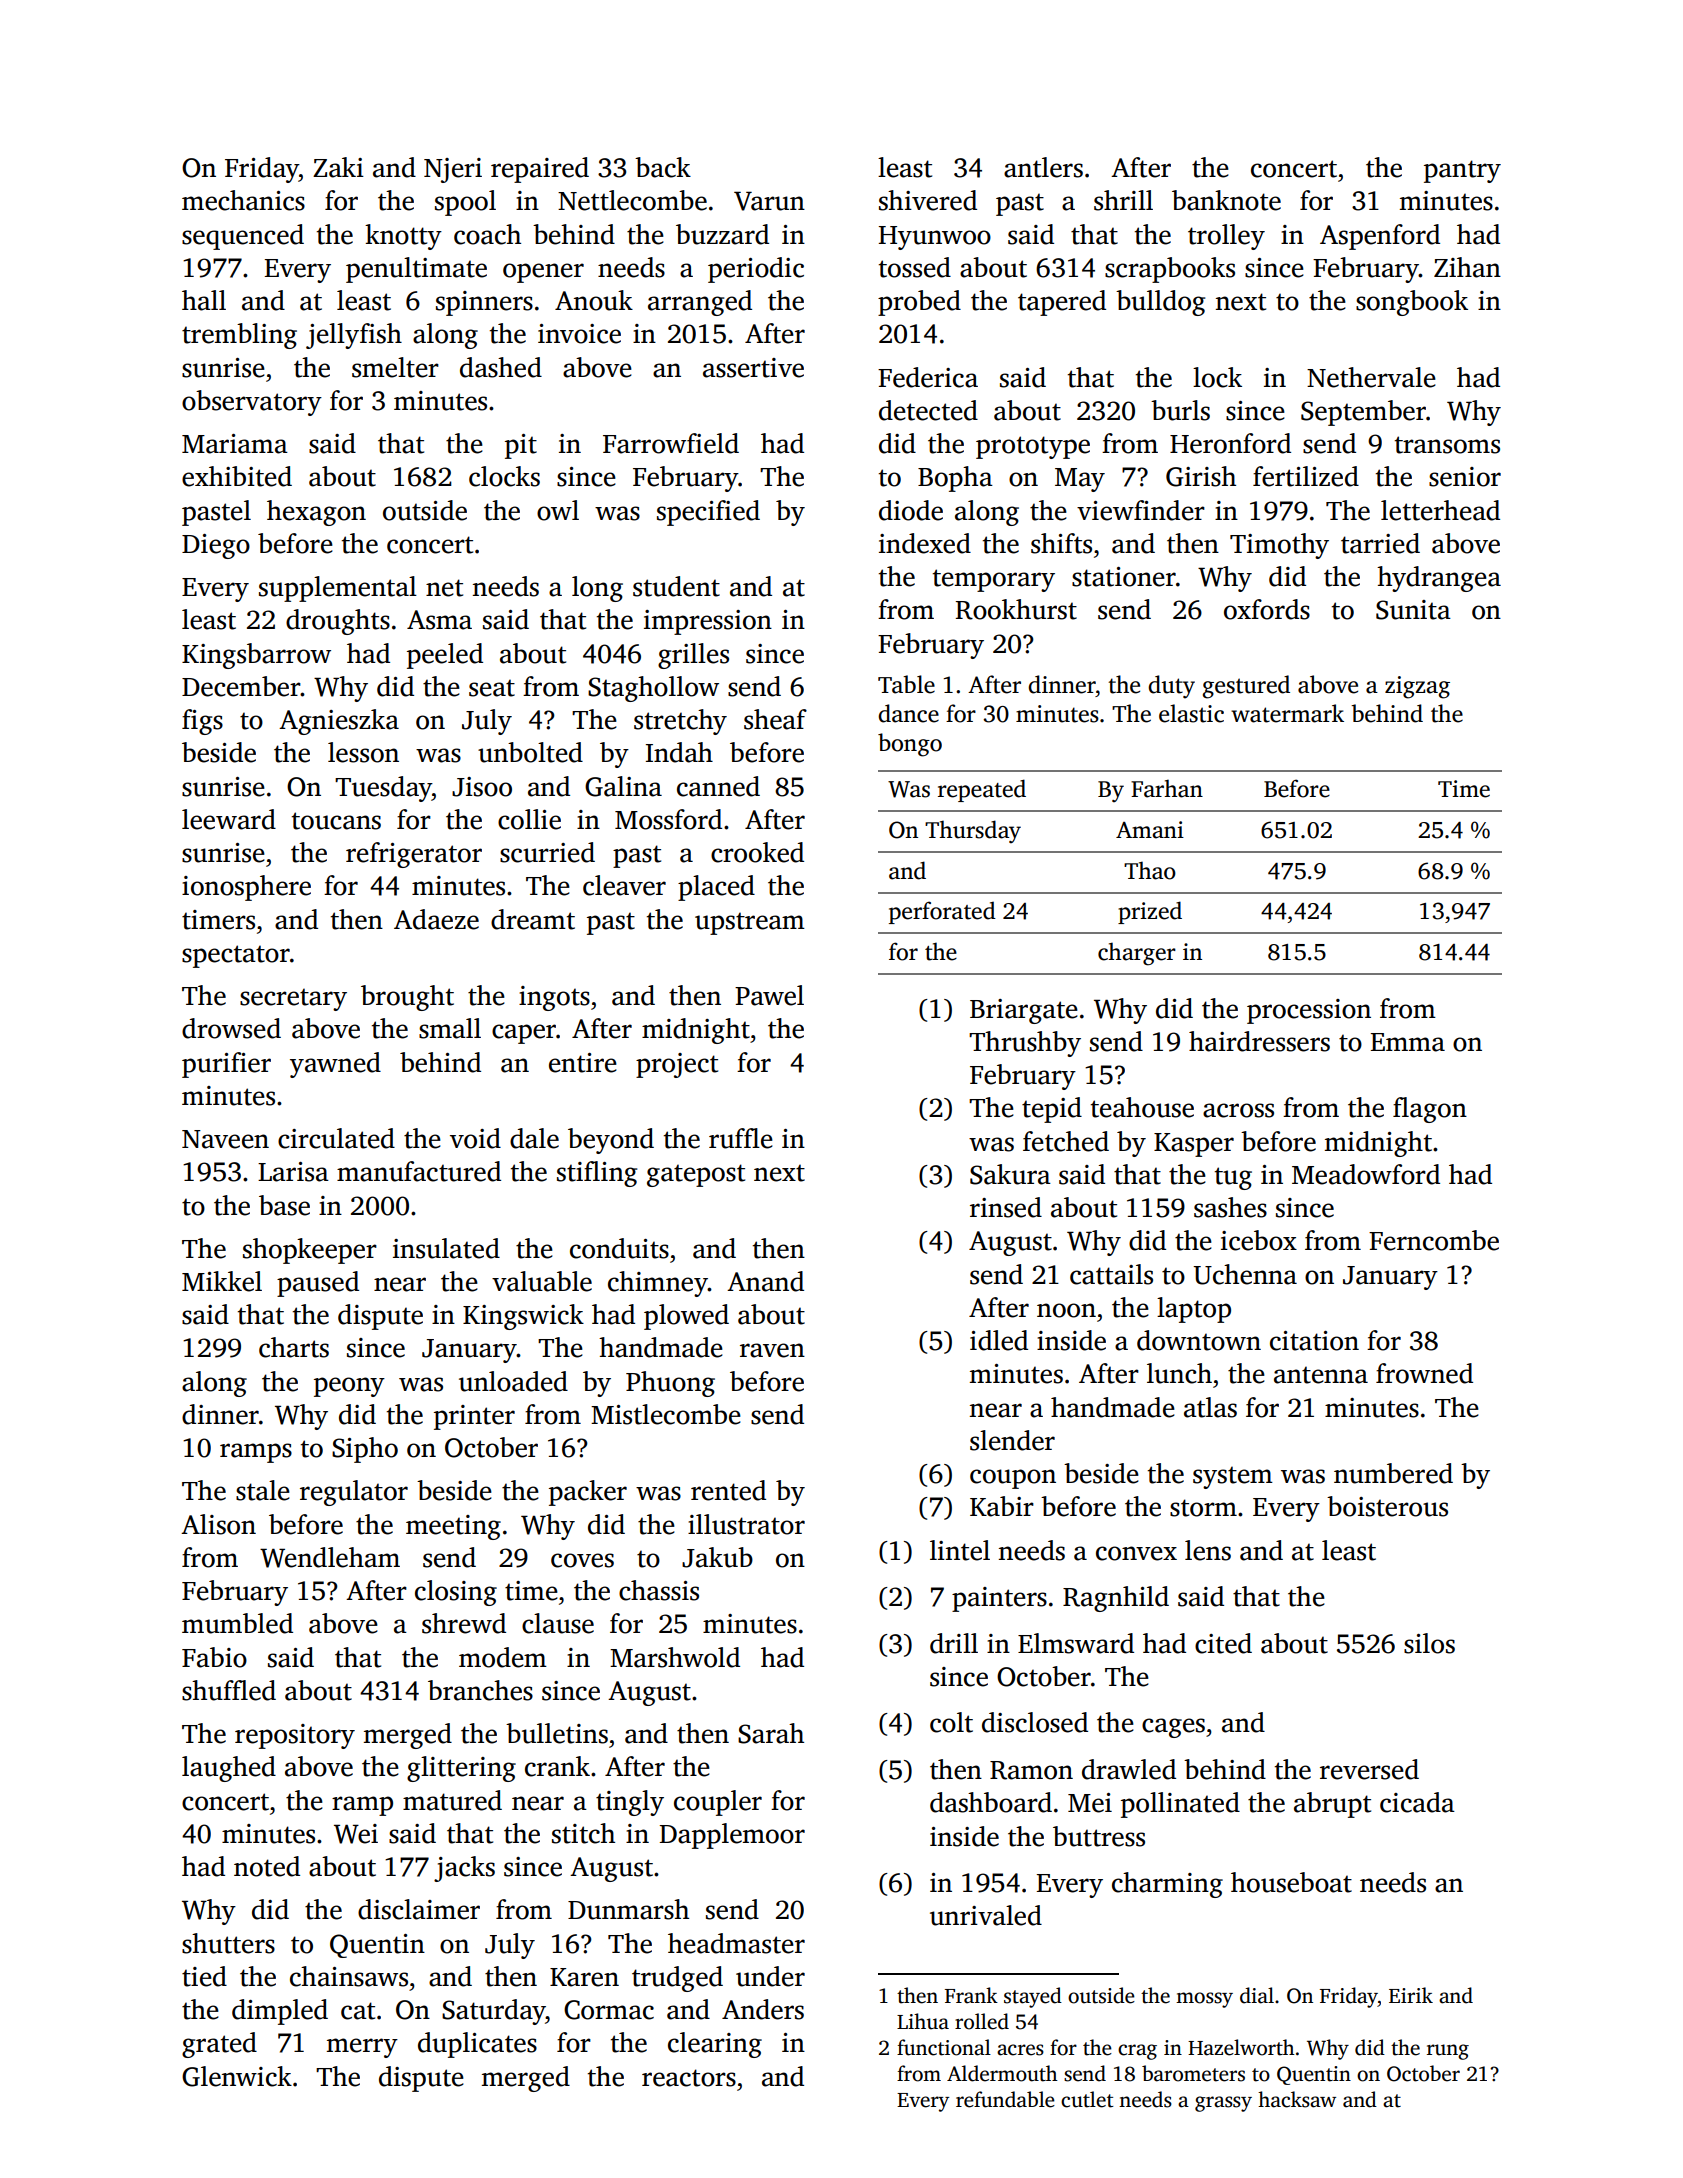 Image resolution: width=1683 pixels, height=2178 pixels. I want to click on smelter, so click(395, 367).
